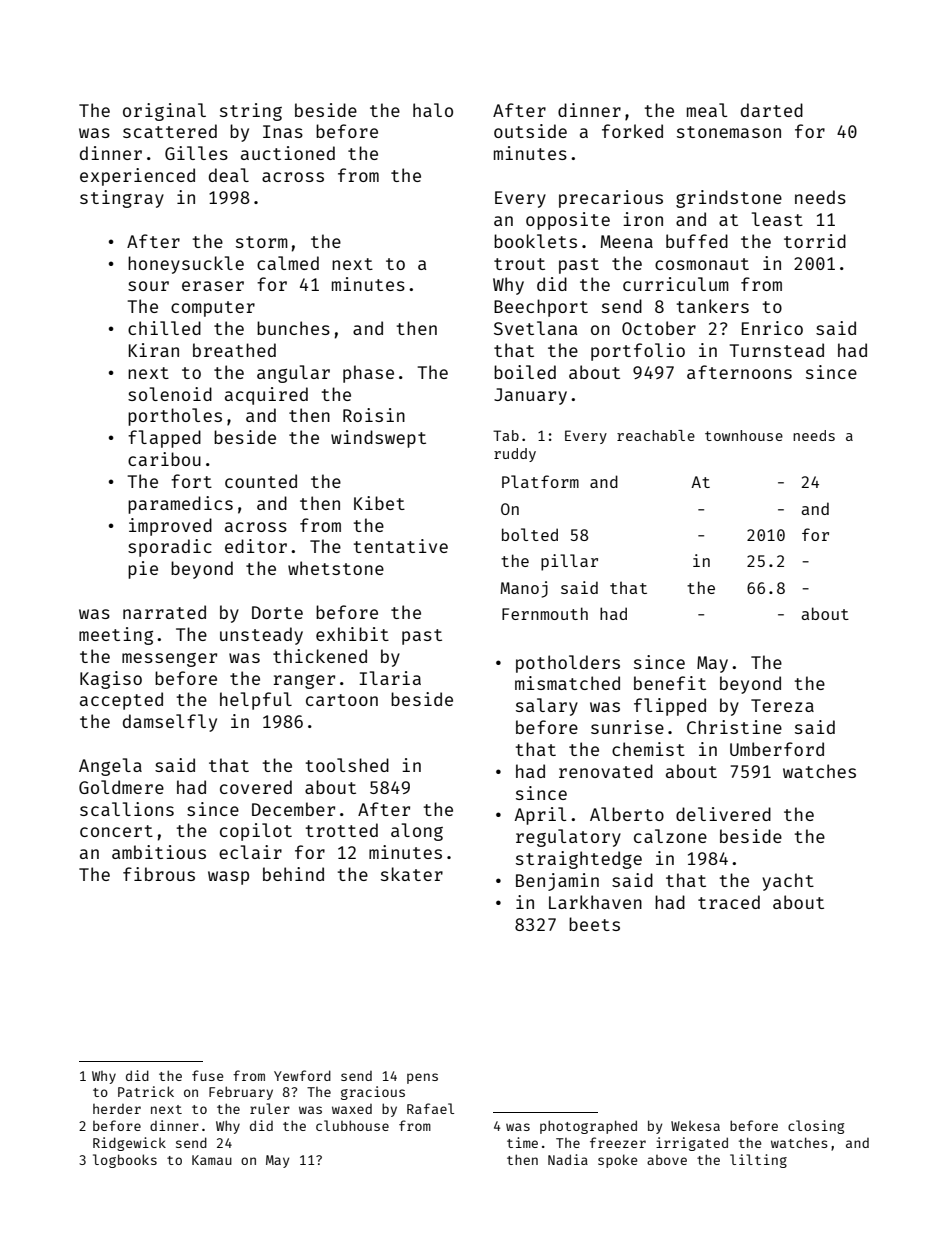 The image size is (952, 1233). Describe the element at coordinates (729, 199) in the page. I see `grindstone` at that location.
